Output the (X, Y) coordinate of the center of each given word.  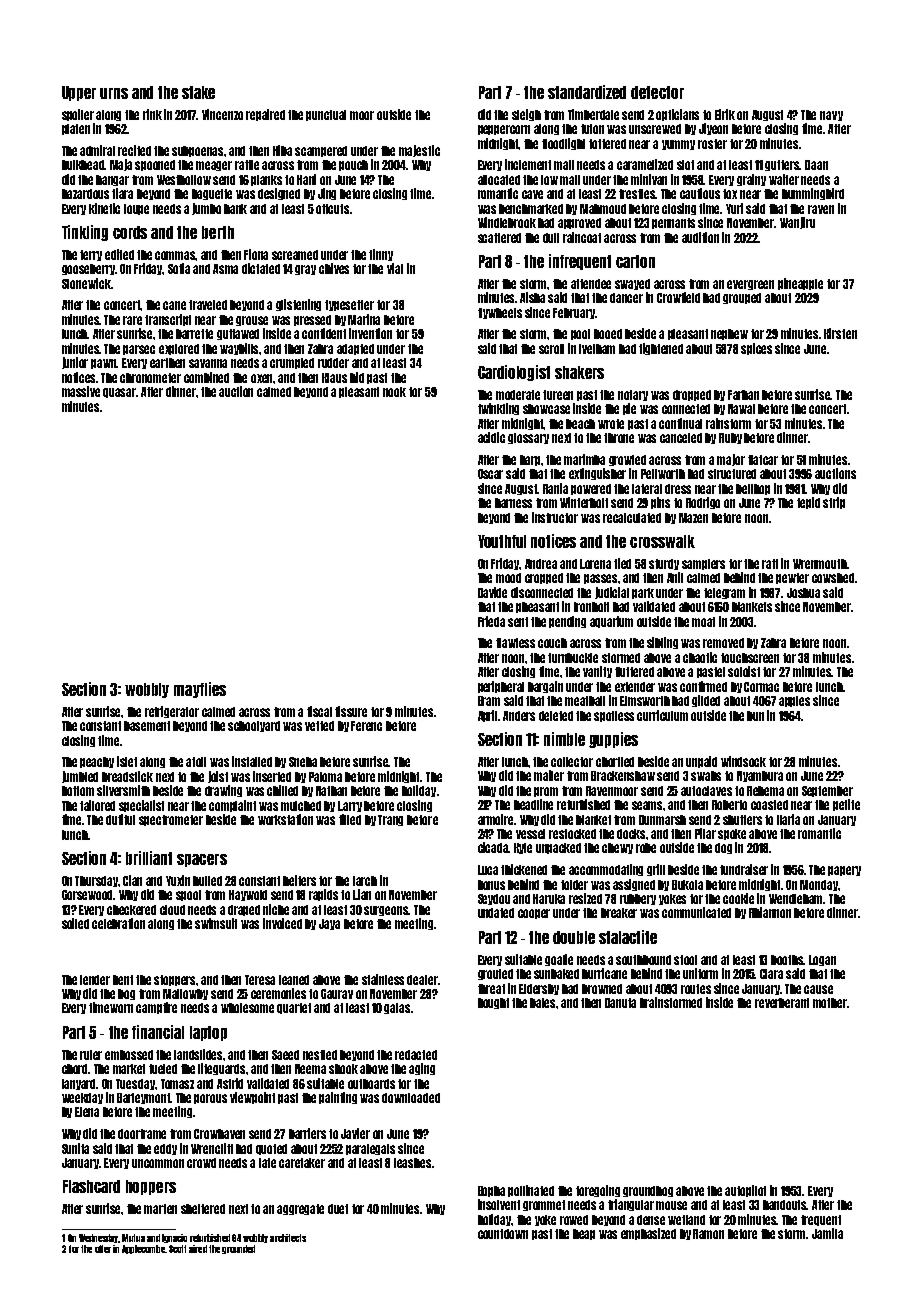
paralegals (370, 1149)
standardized (587, 92)
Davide (492, 592)
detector (657, 92)
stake (198, 92)
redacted (416, 1055)
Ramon (708, 1234)
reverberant (782, 1003)
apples (794, 701)
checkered (131, 910)
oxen (262, 378)
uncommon (158, 1163)
